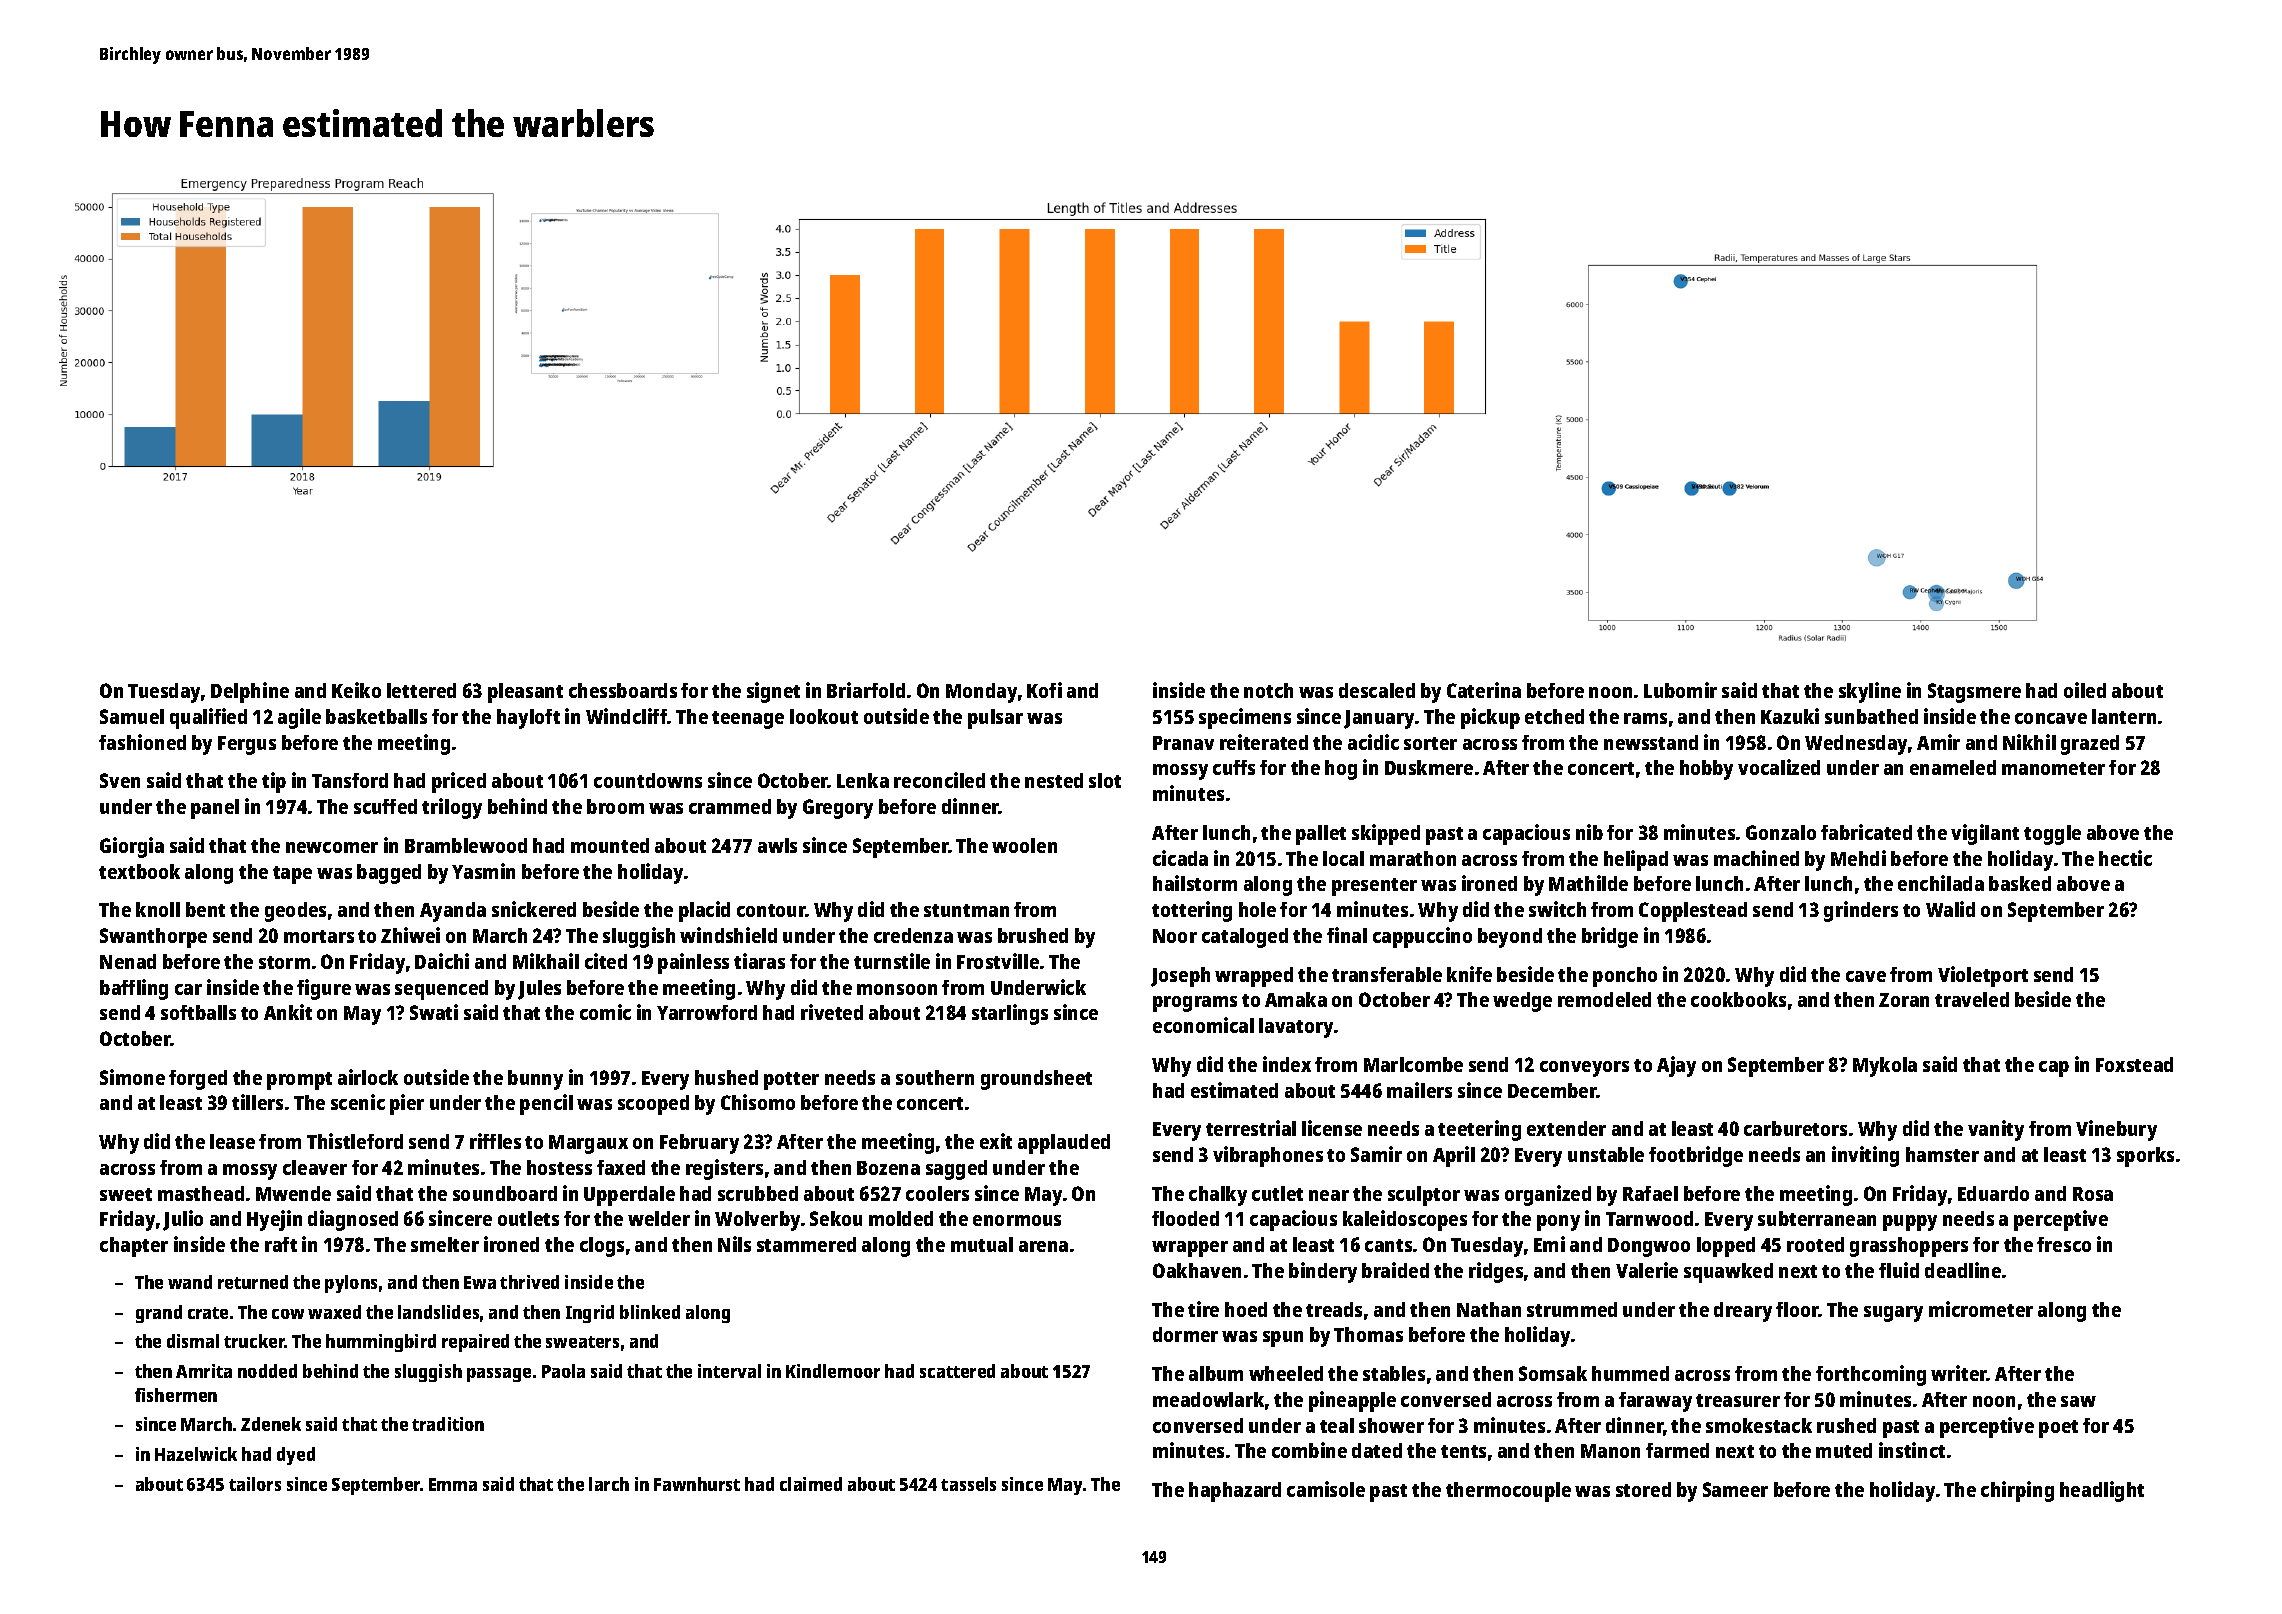 This screenshot has height=1614, width=2282. Describe the element at coordinates (1264, 742) in the screenshot. I see `reiterated` at that location.
